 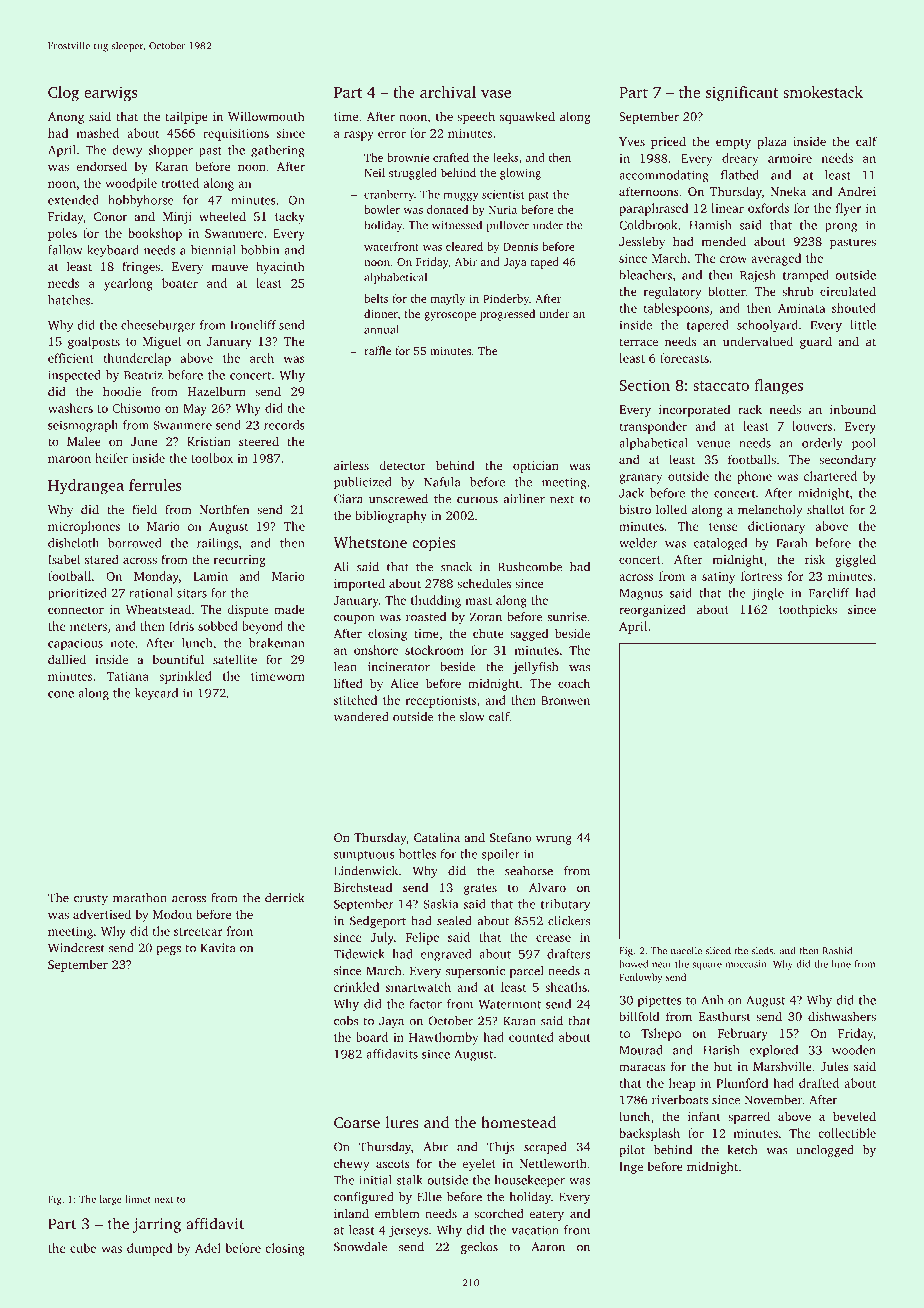 I want to click on reorganized, so click(x=652, y=610).
